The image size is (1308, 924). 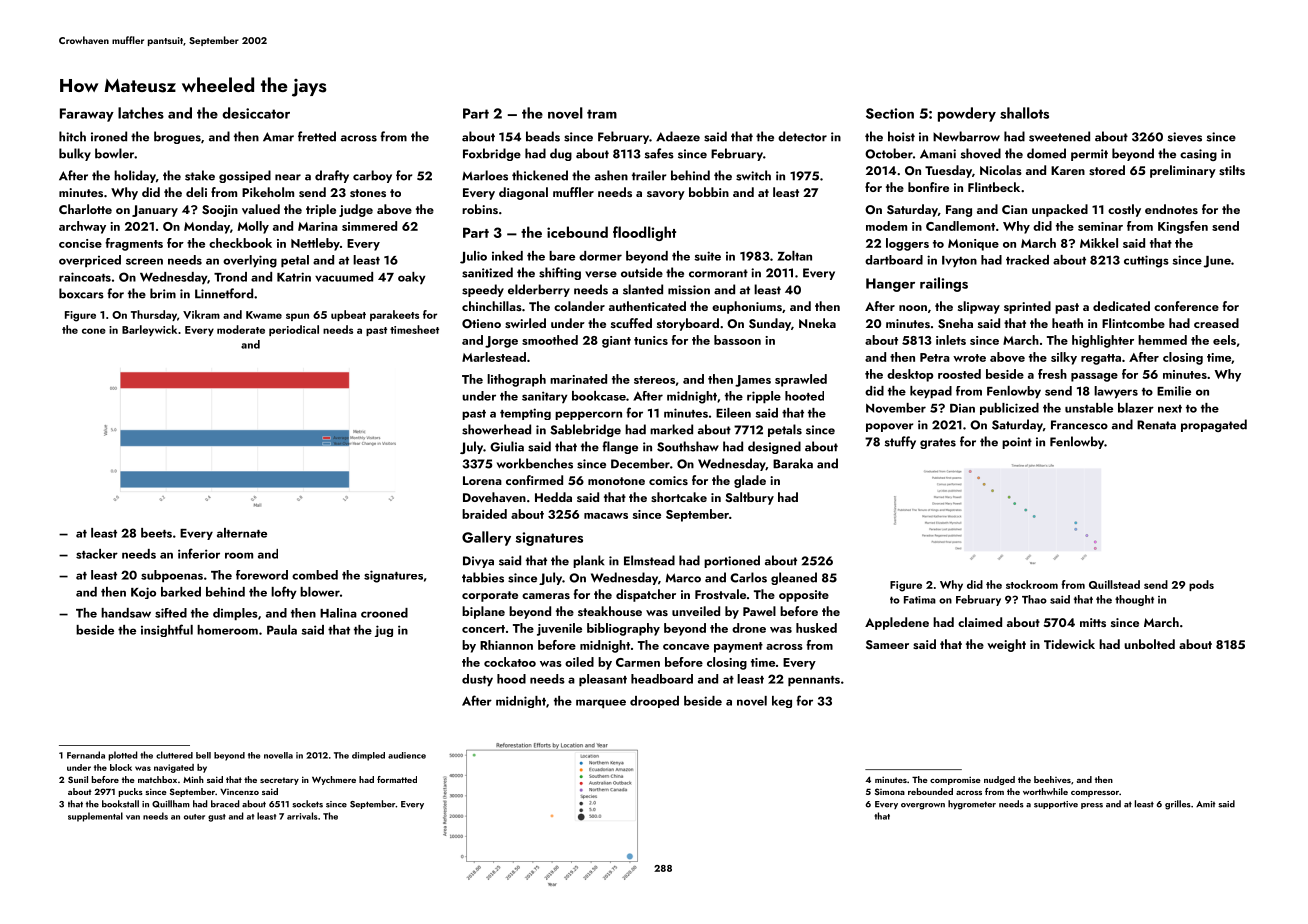 What do you see at coordinates (748, 577) in the screenshot?
I see `Carlos` at bounding box center [748, 577].
